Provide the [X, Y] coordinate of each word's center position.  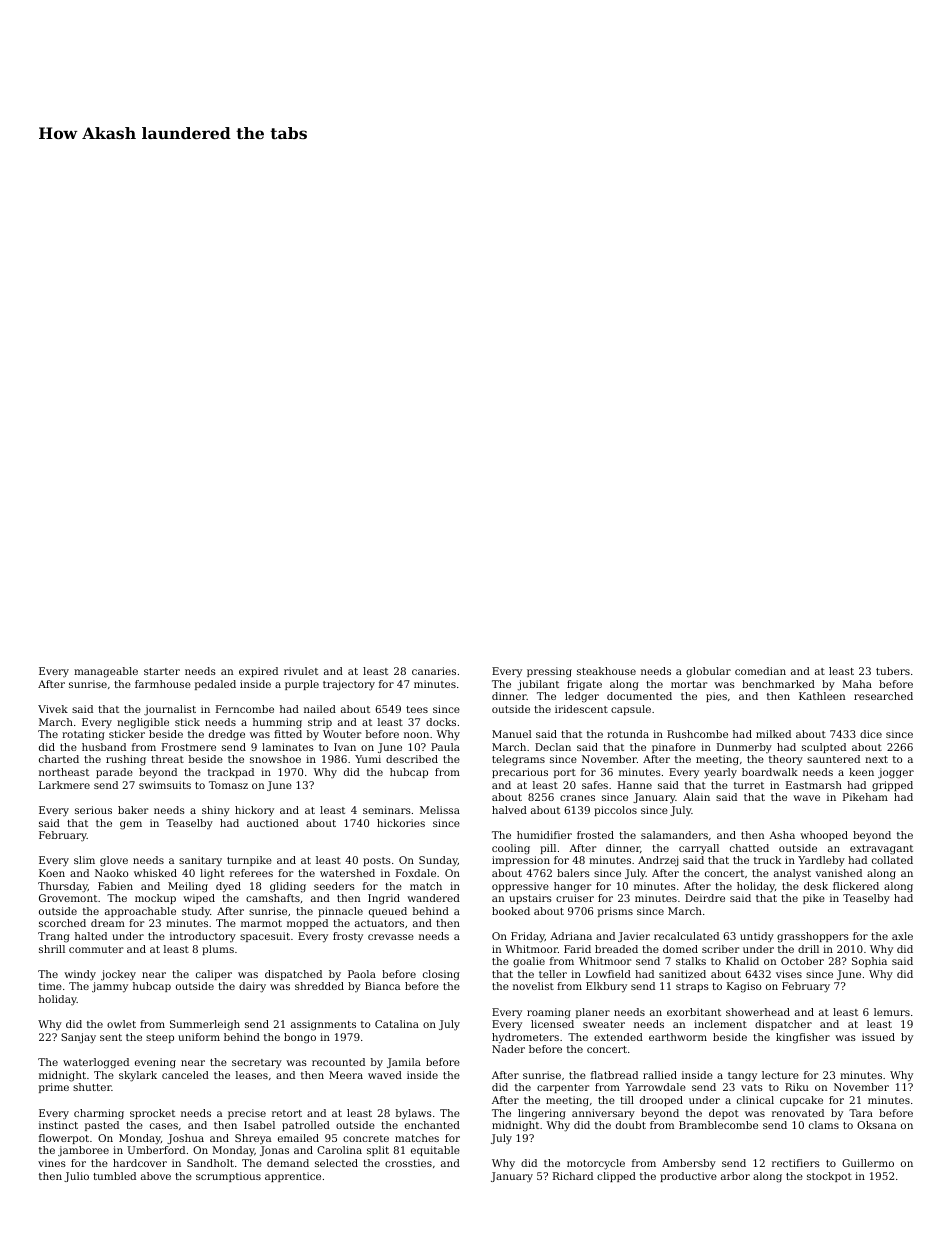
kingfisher [803, 1038]
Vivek [53, 709]
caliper [214, 975]
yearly [720, 773]
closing [441, 975]
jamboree [83, 1151]
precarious [520, 773]
